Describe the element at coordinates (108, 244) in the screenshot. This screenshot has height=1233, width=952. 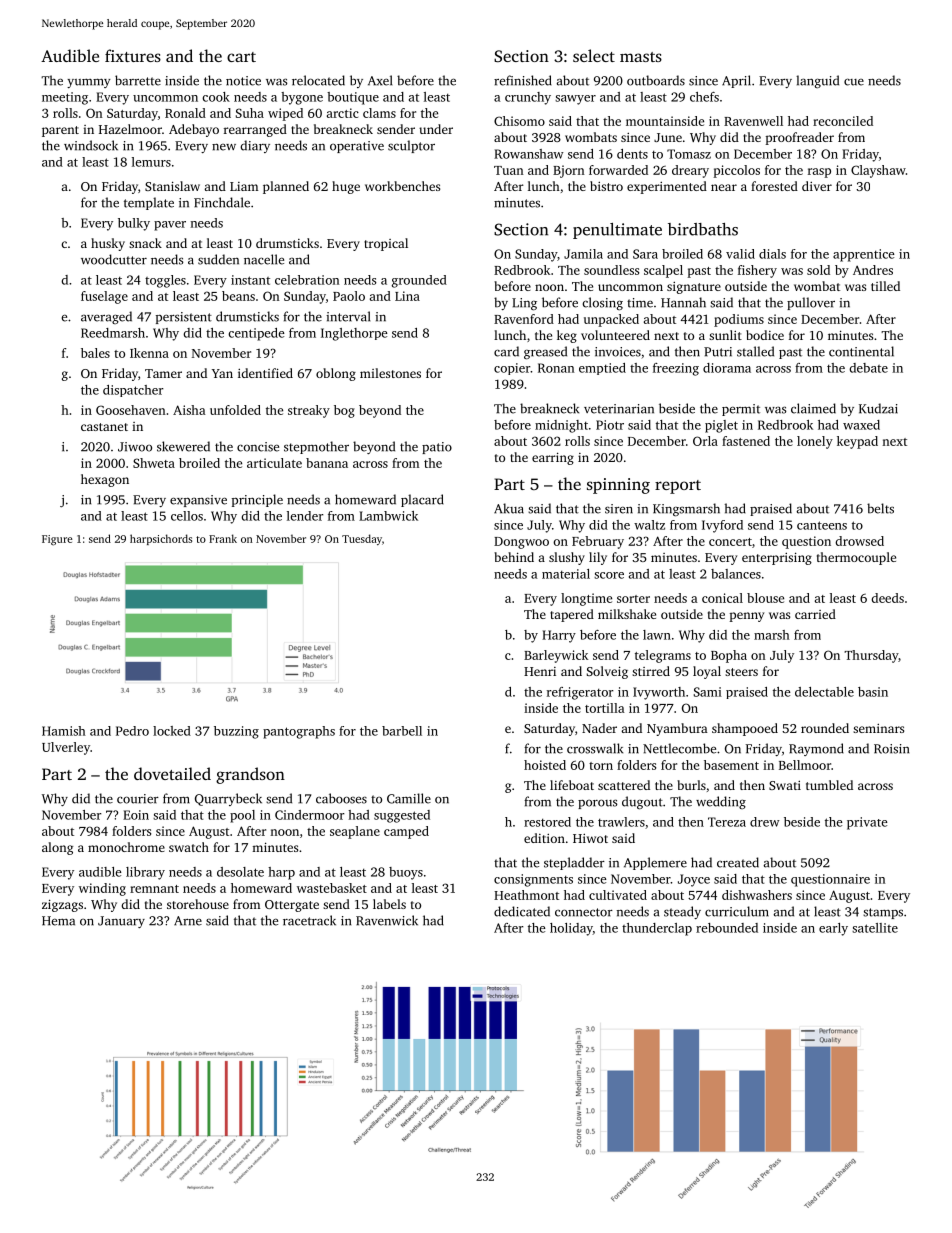
I see `husky` at that location.
